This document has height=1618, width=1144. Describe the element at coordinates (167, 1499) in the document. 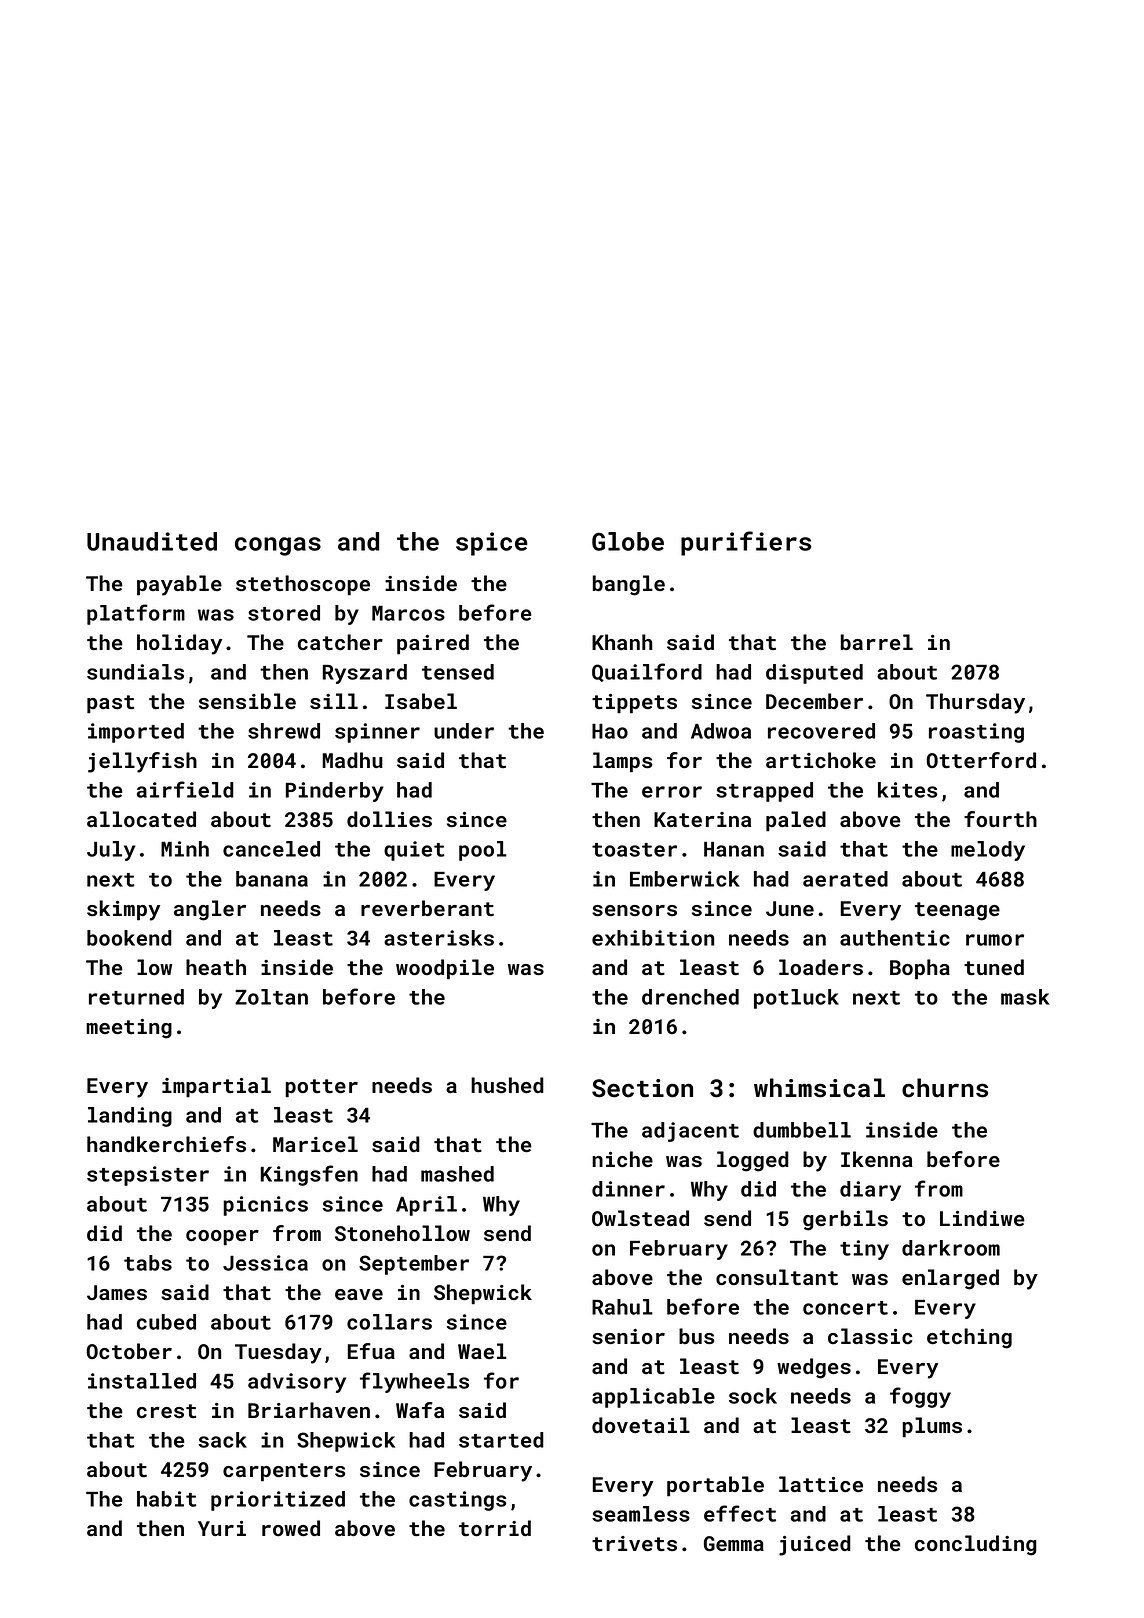

I see `habit` at that location.
